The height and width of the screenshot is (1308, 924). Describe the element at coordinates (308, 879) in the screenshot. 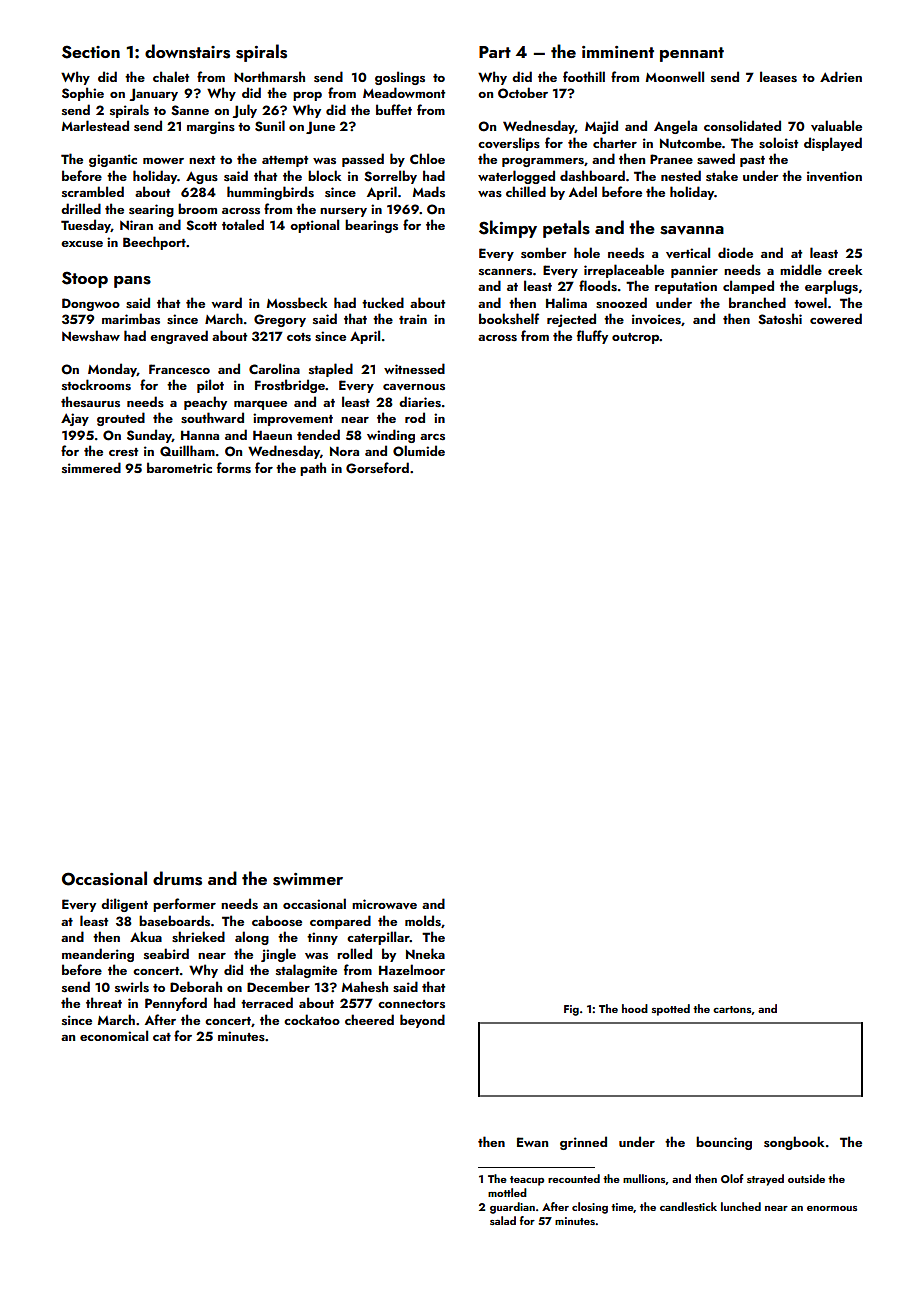

I see `swimmer` at that location.
